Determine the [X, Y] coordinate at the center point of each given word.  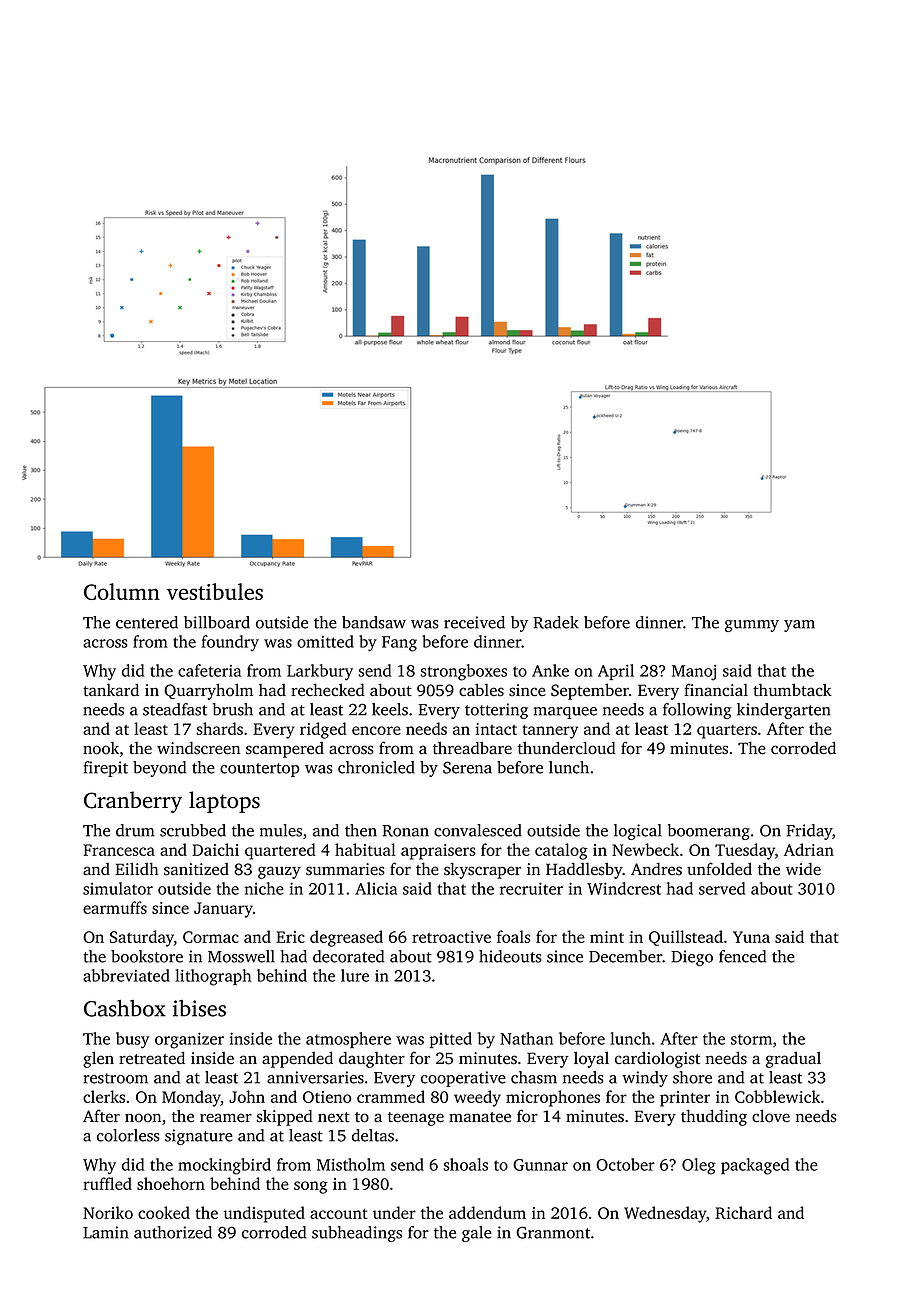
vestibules [215, 591]
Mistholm [351, 1164]
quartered [280, 851]
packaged [755, 1166]
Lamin [106, 1232]
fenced [742, 956]
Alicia [376, 888]
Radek [556, 622]
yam [799, 626]
